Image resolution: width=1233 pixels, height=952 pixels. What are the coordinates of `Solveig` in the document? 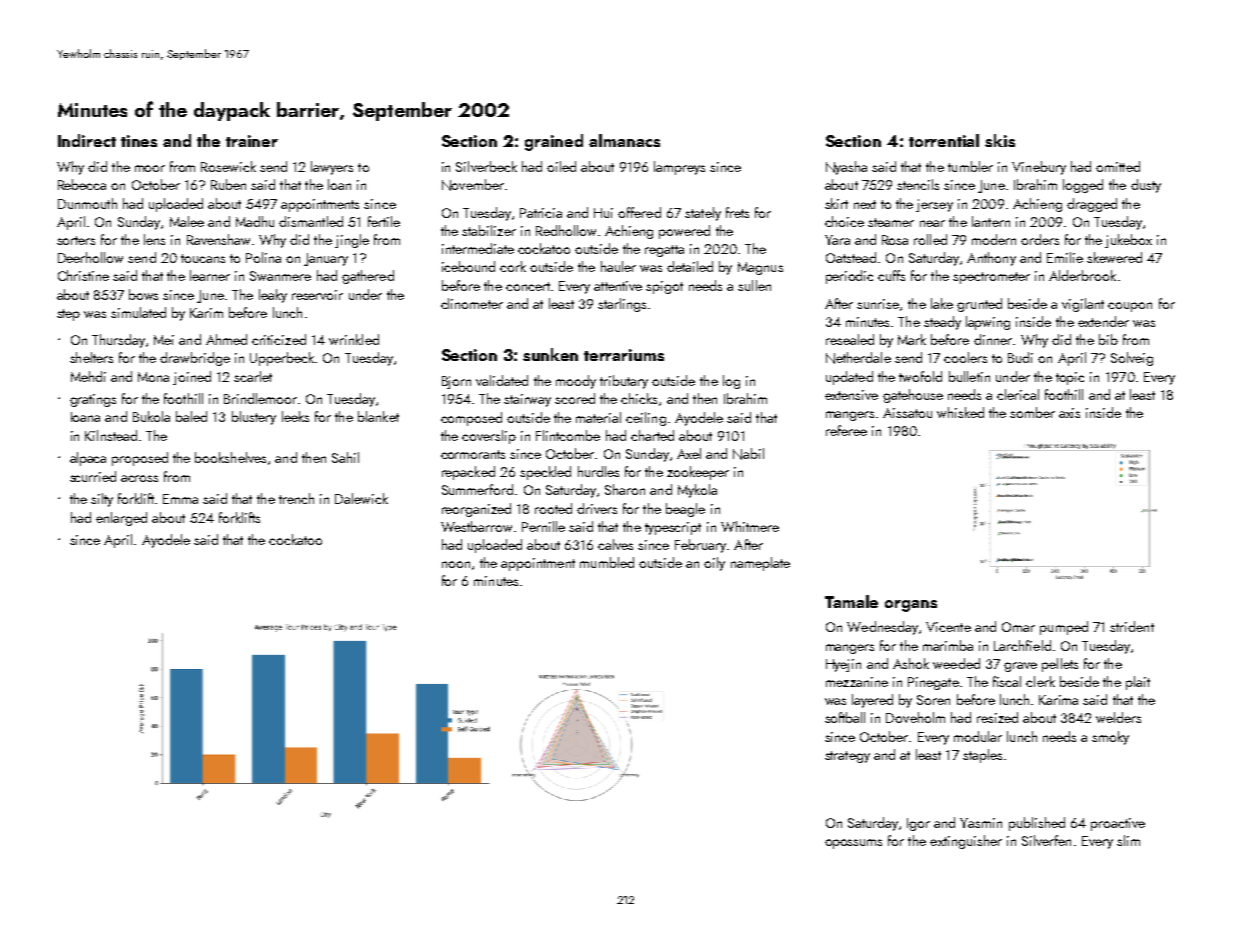 It's located at (1132, 359).
